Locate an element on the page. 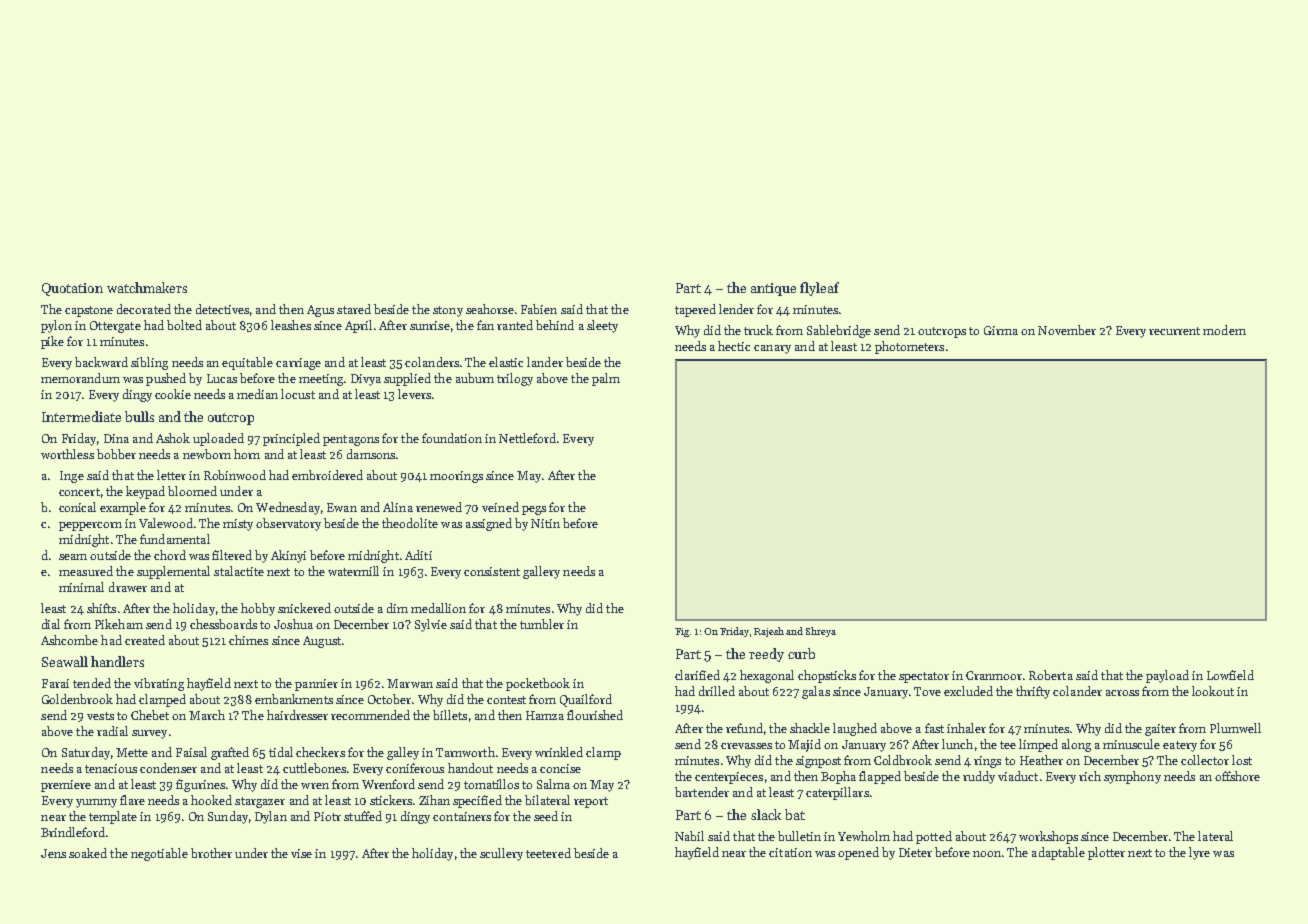  veined is located at coordinates (500, 507).
